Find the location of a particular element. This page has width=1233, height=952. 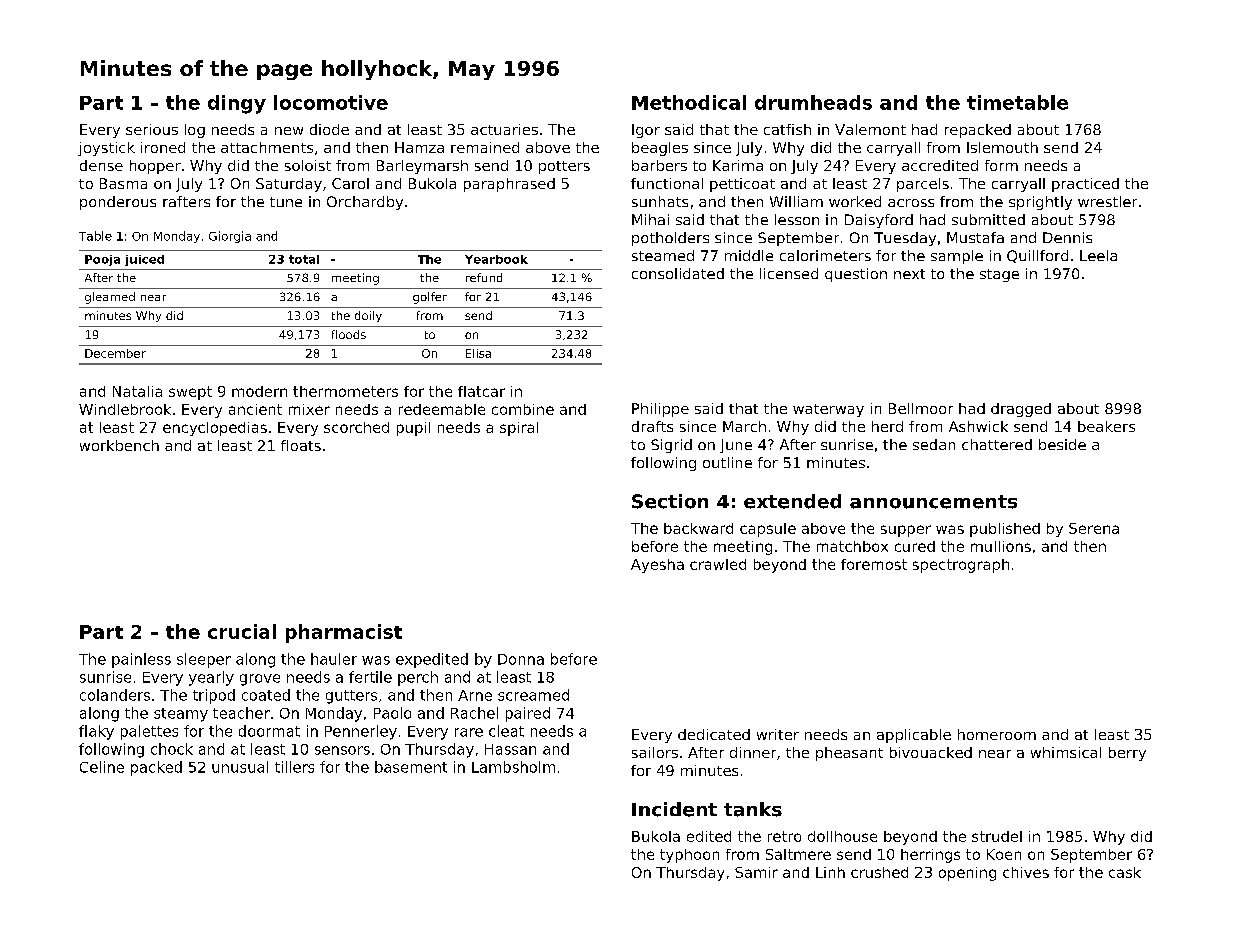

Section is located at coordinates (670, 501).
